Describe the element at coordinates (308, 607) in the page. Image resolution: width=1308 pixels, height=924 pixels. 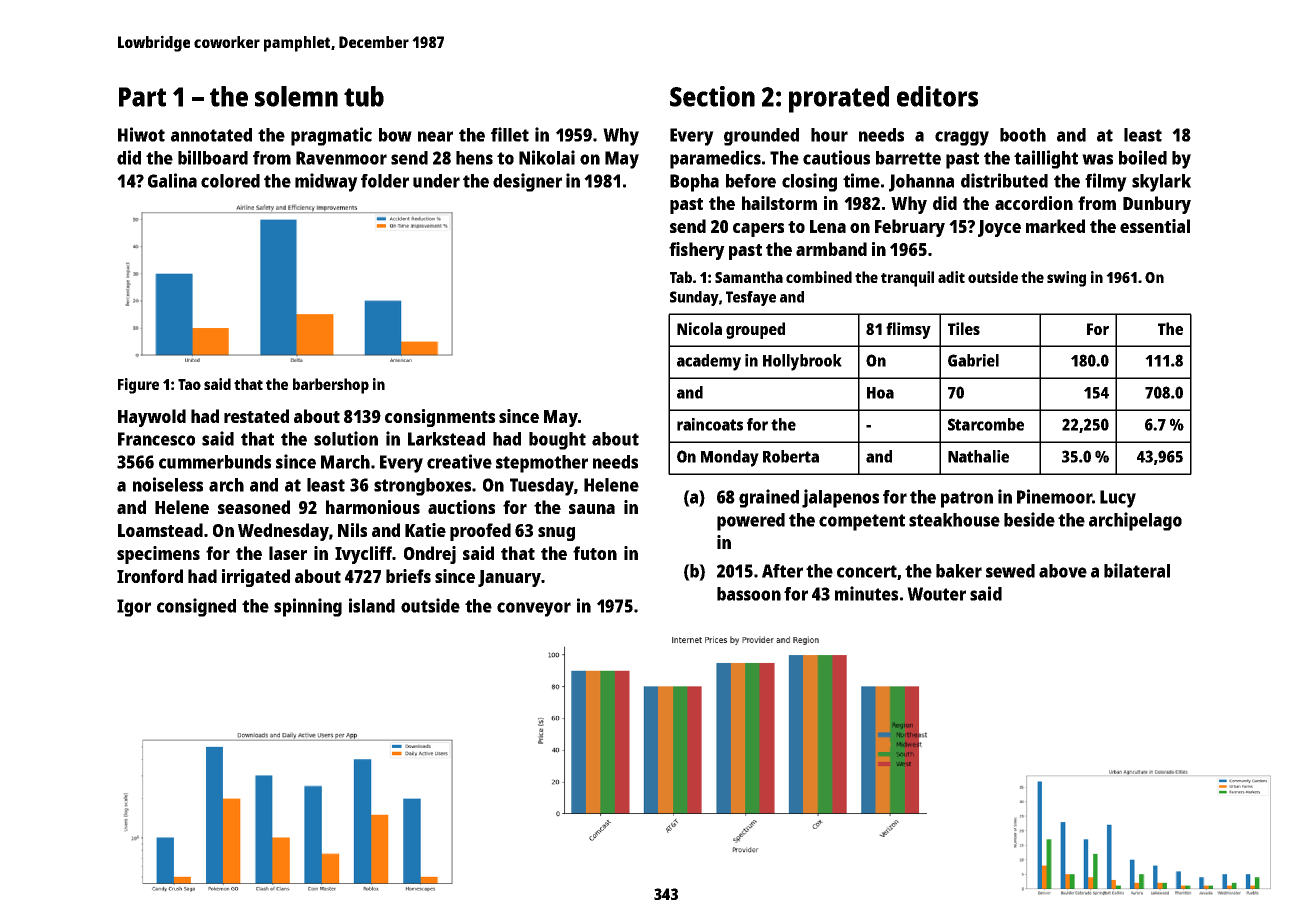
I see `spinning` at that location.
